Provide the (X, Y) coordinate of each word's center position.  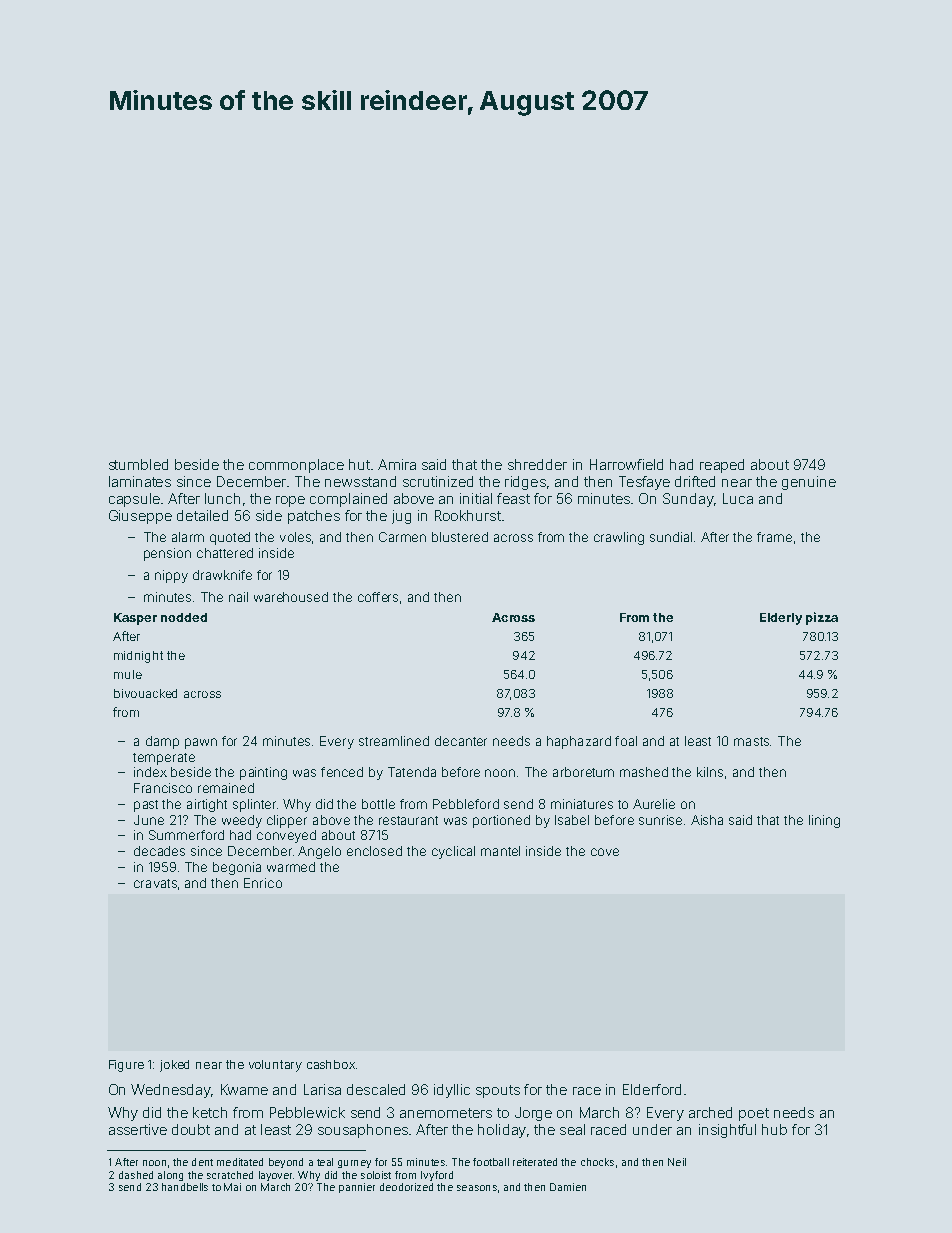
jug (401, 517)
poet (754, 1114)
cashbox (331, 1064)
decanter (461, 741)
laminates (140, 481)
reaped (722, 466)
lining (824, 821)
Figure (126, 1066)
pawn (201, 743)
